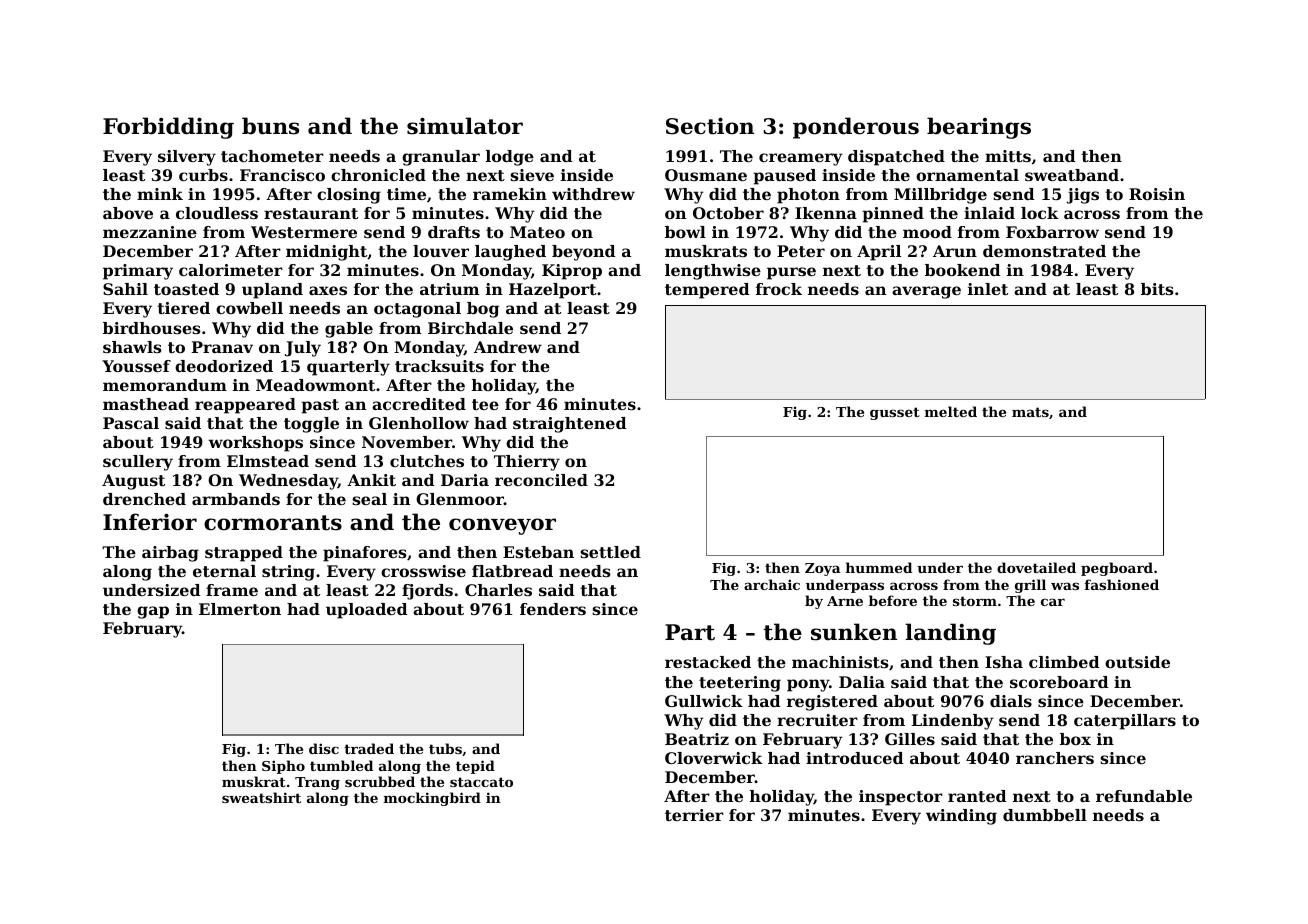  Describe the element at coordinates (365, 554) in the image. I see `pinafores` at that location.
